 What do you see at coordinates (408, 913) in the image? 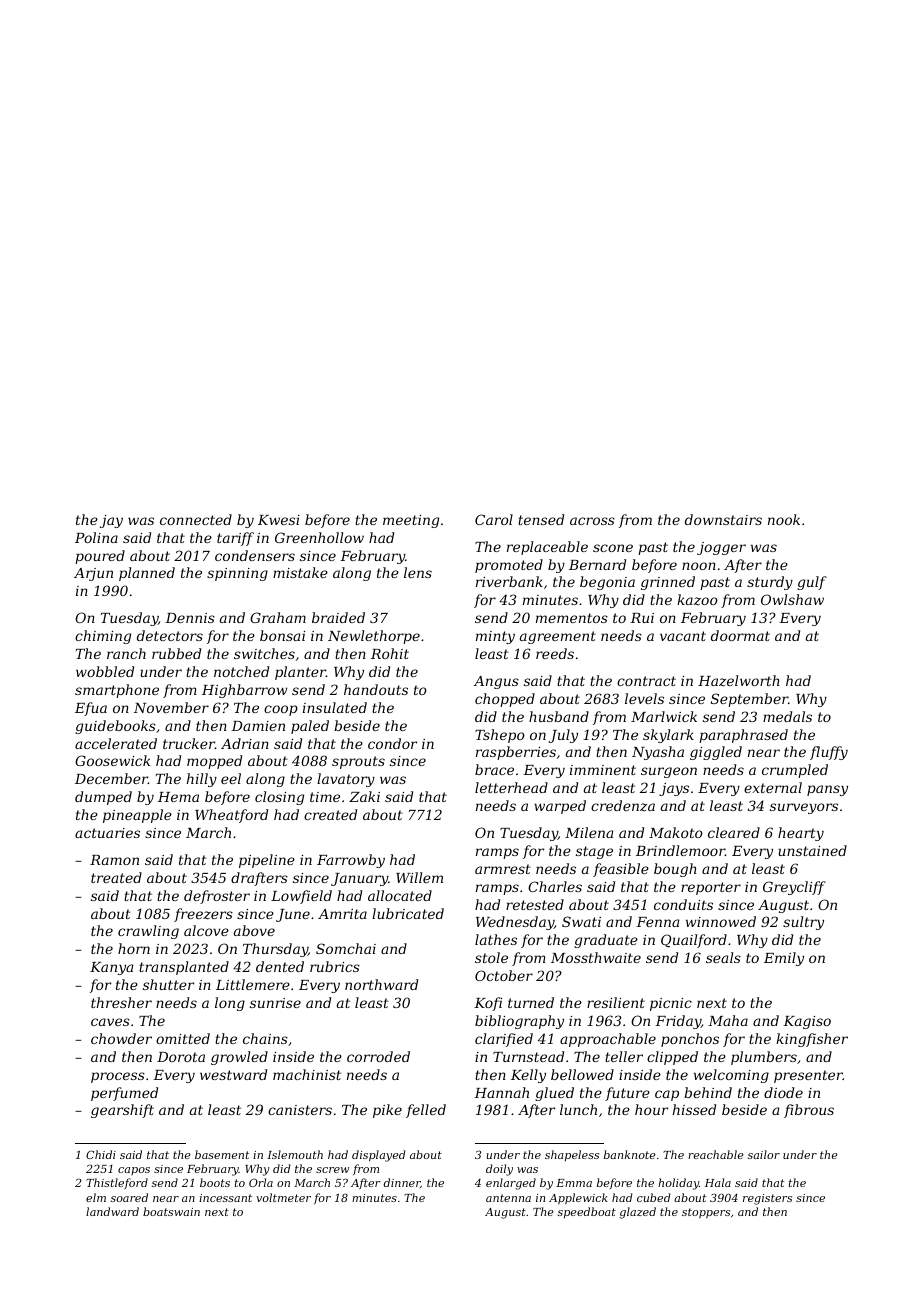
I see `lubricated` at bounding box center [408, 913].
